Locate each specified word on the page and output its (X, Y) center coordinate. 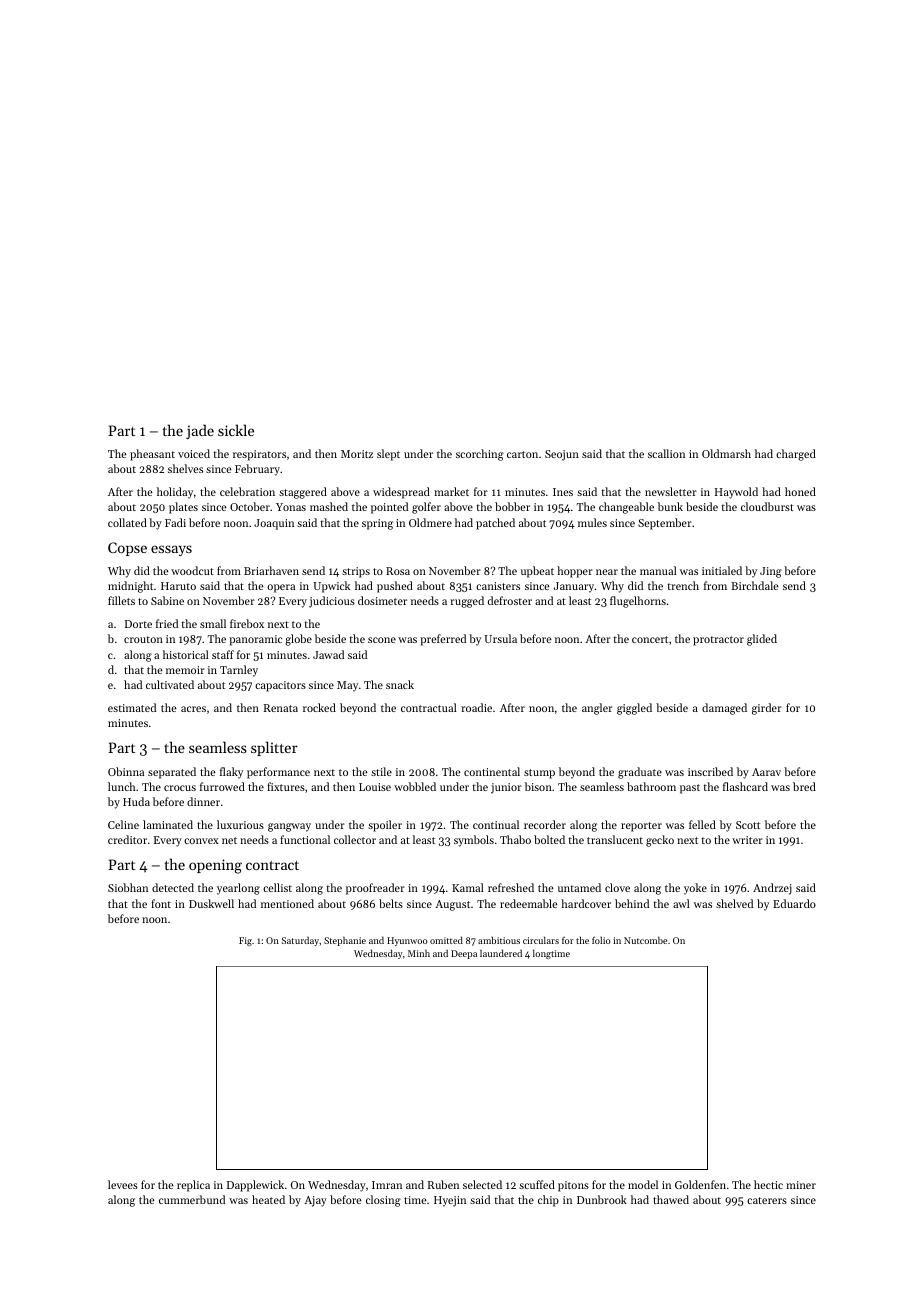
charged (796, 455)
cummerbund (192, 1199)
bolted (549, 839)
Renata (281, 708)
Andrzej (772, 889)
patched (495, 524)
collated (127, 522)
